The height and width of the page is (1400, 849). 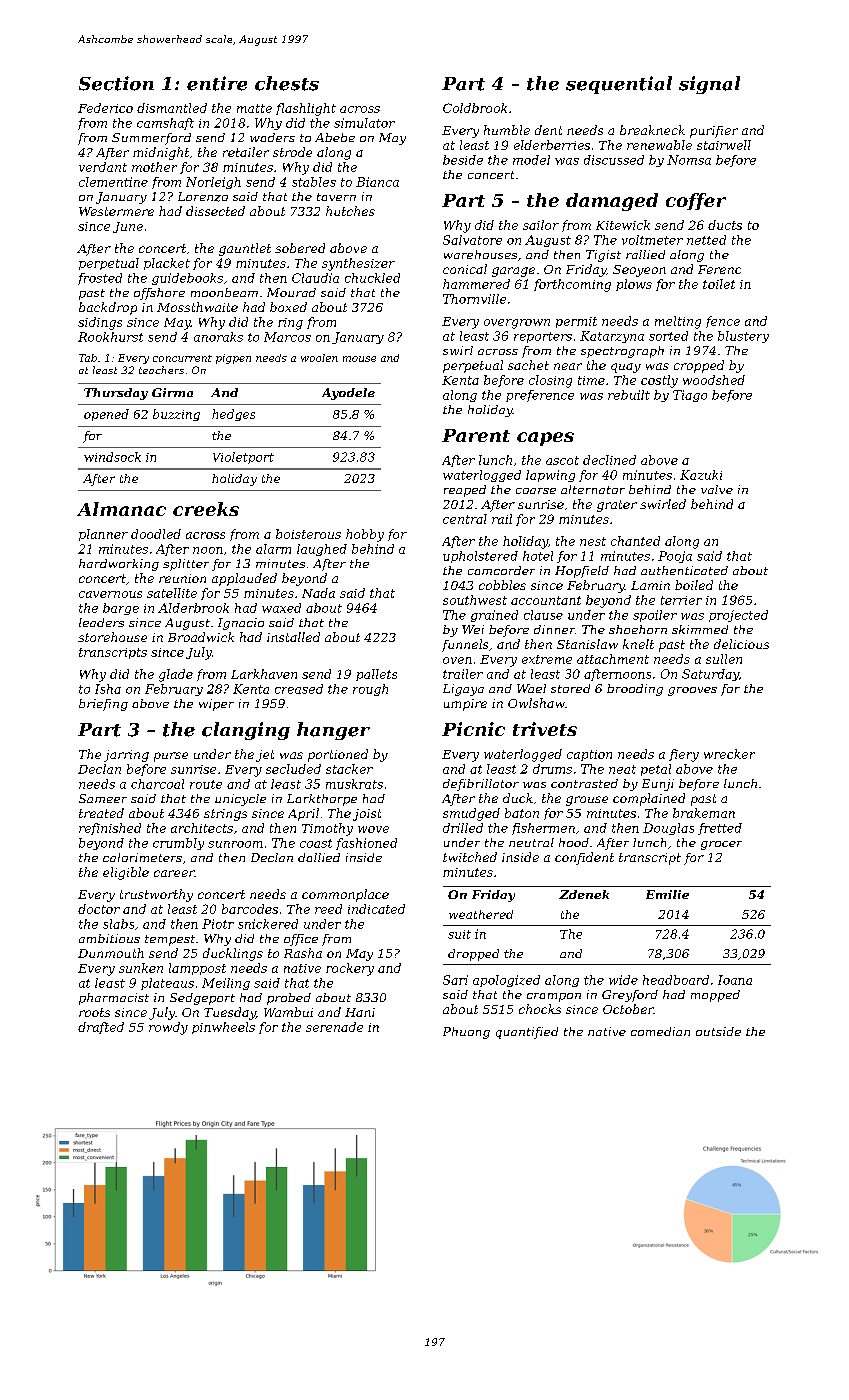 What do you see at coordinates (721, 845) in the page?
I see `grocer` at bounding box center [721, 845].
